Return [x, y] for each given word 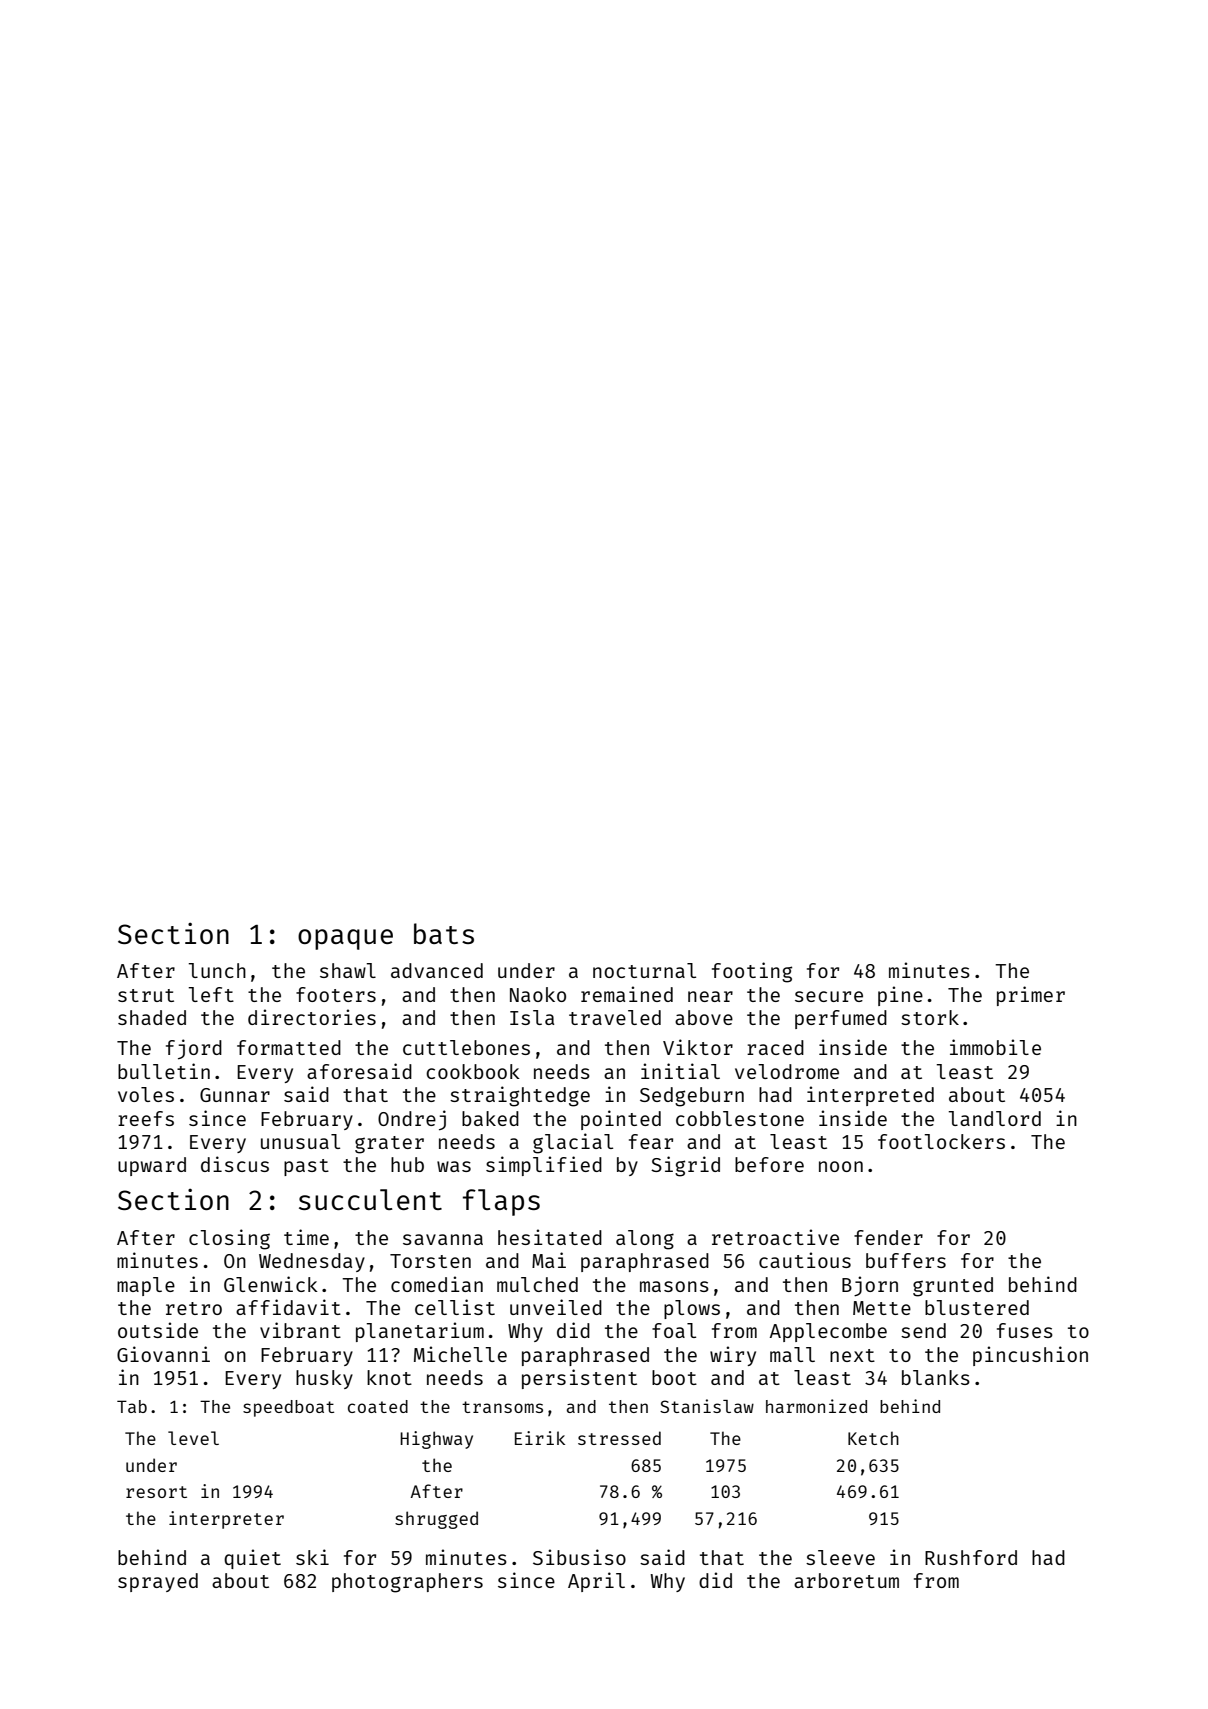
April [596, 1582]
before [769, 1164]
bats [444, 933]
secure [829, 996]
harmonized [816, 1406]
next [852, 1355]
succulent [370, 1199]
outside [158, 1330]
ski [312, 1557]
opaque [345, 939]
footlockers [941, 1141]
